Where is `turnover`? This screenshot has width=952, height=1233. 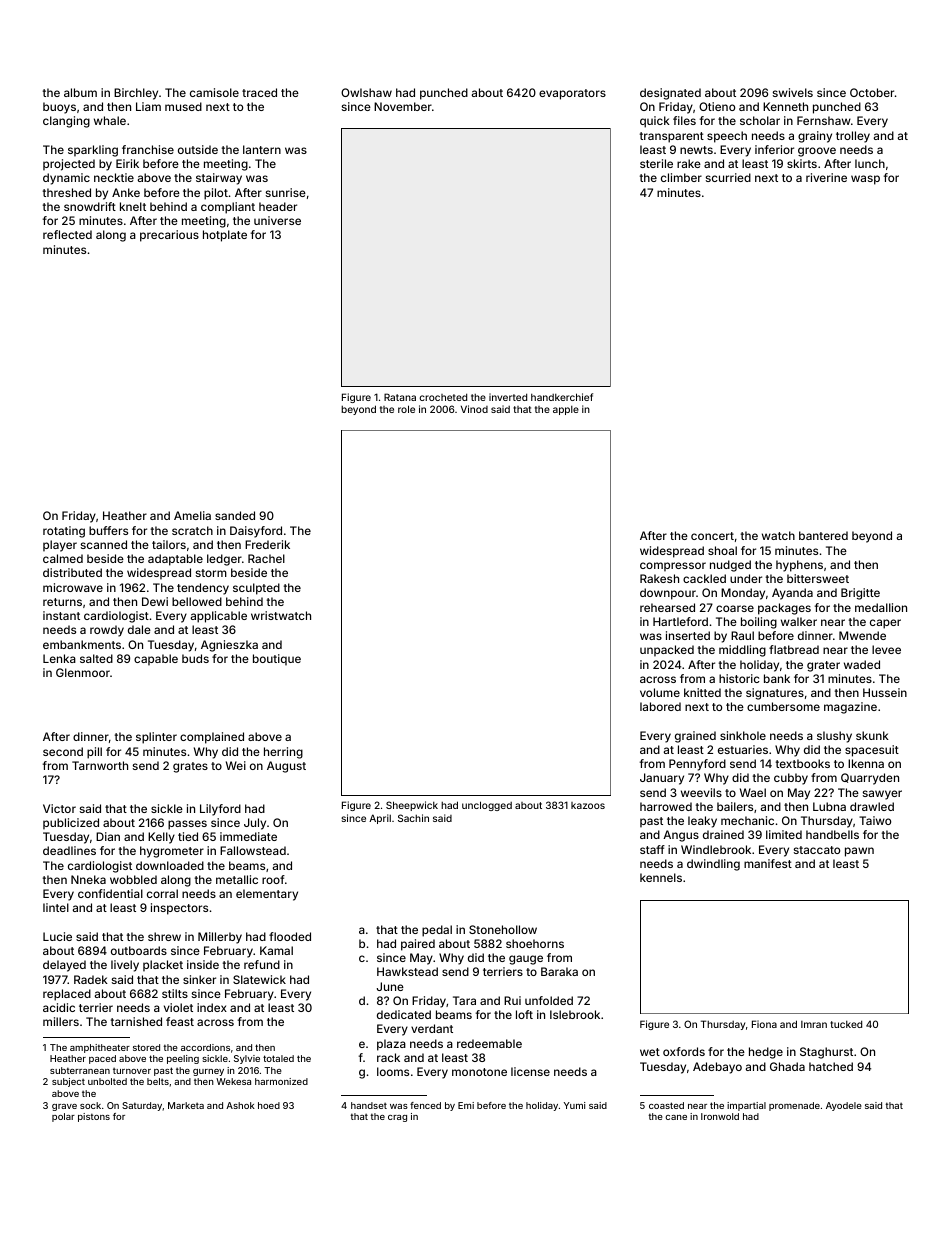
turnover is located at coordinates (132, 1071).
